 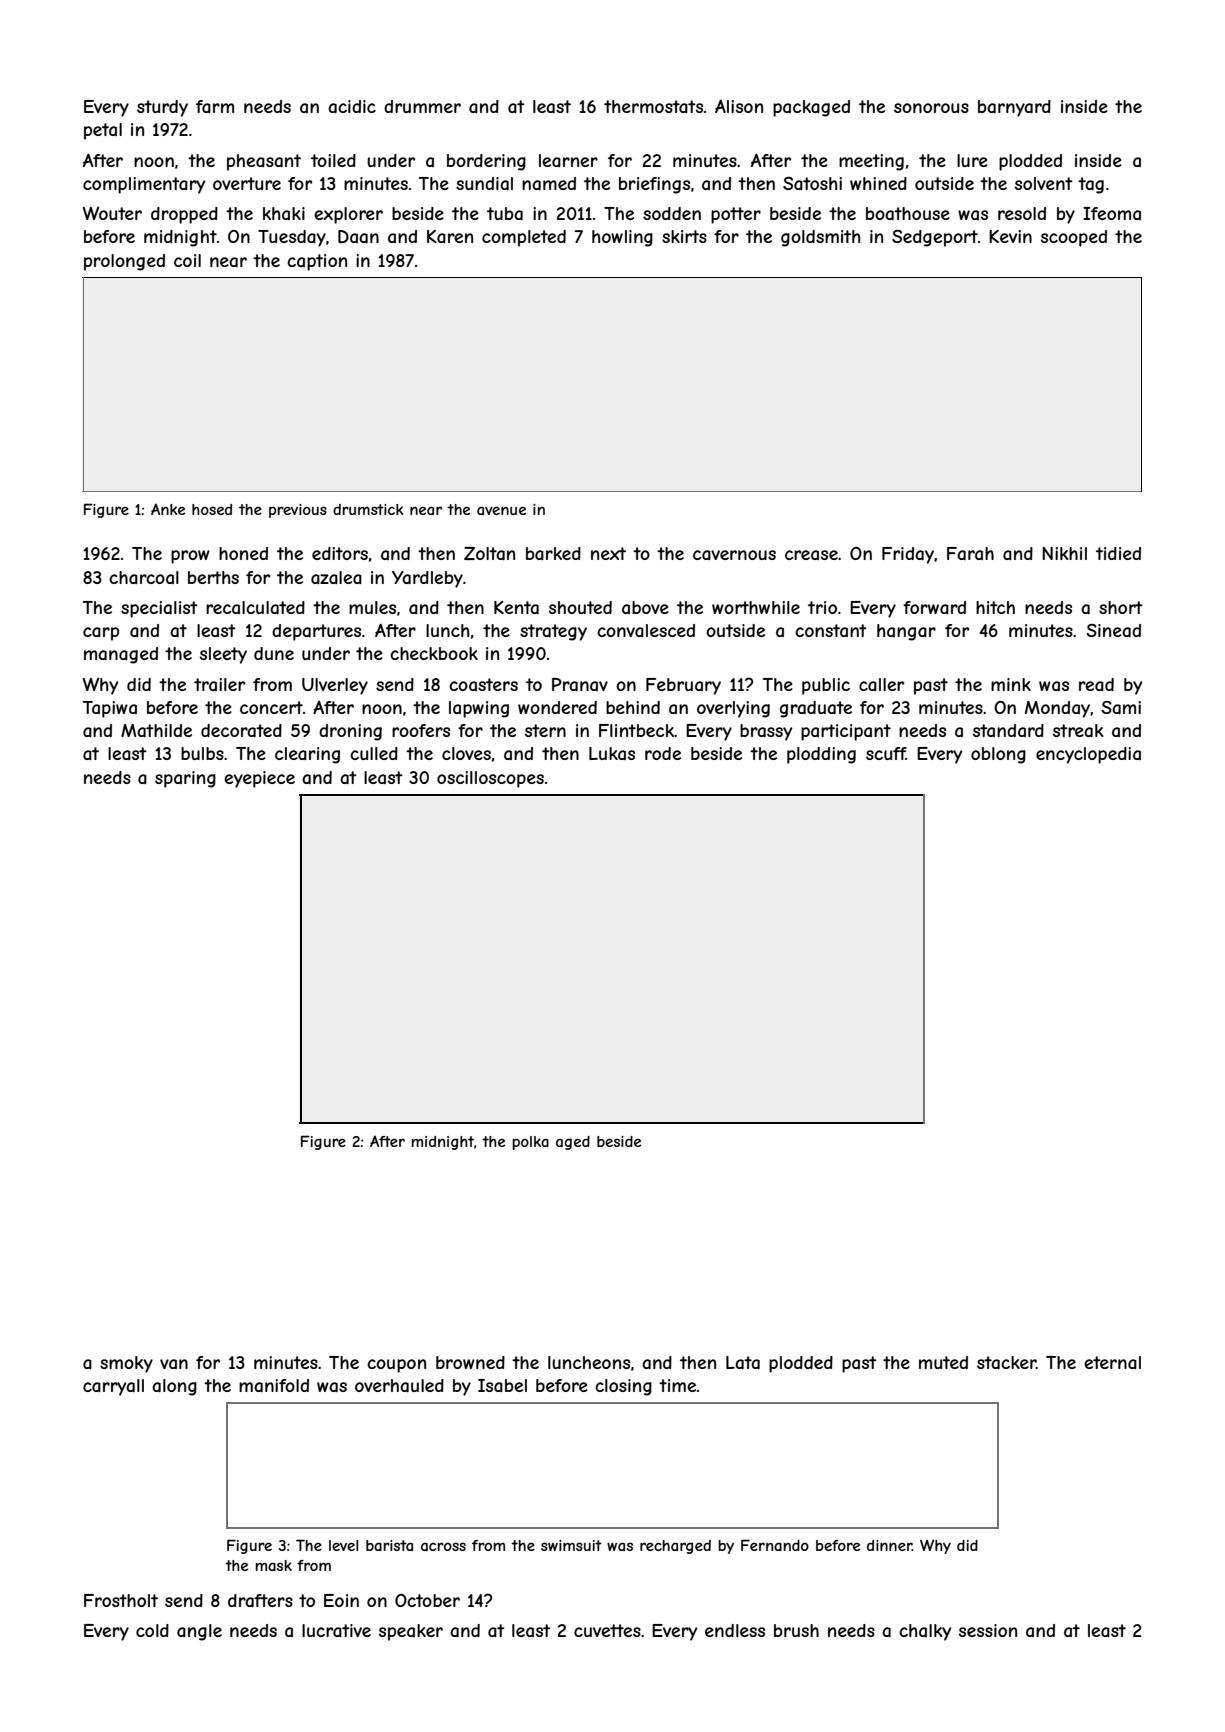 What do you see at coordinates (101, 634) in the screenshot?
I see `carp` at bounding box center [101, 634].
